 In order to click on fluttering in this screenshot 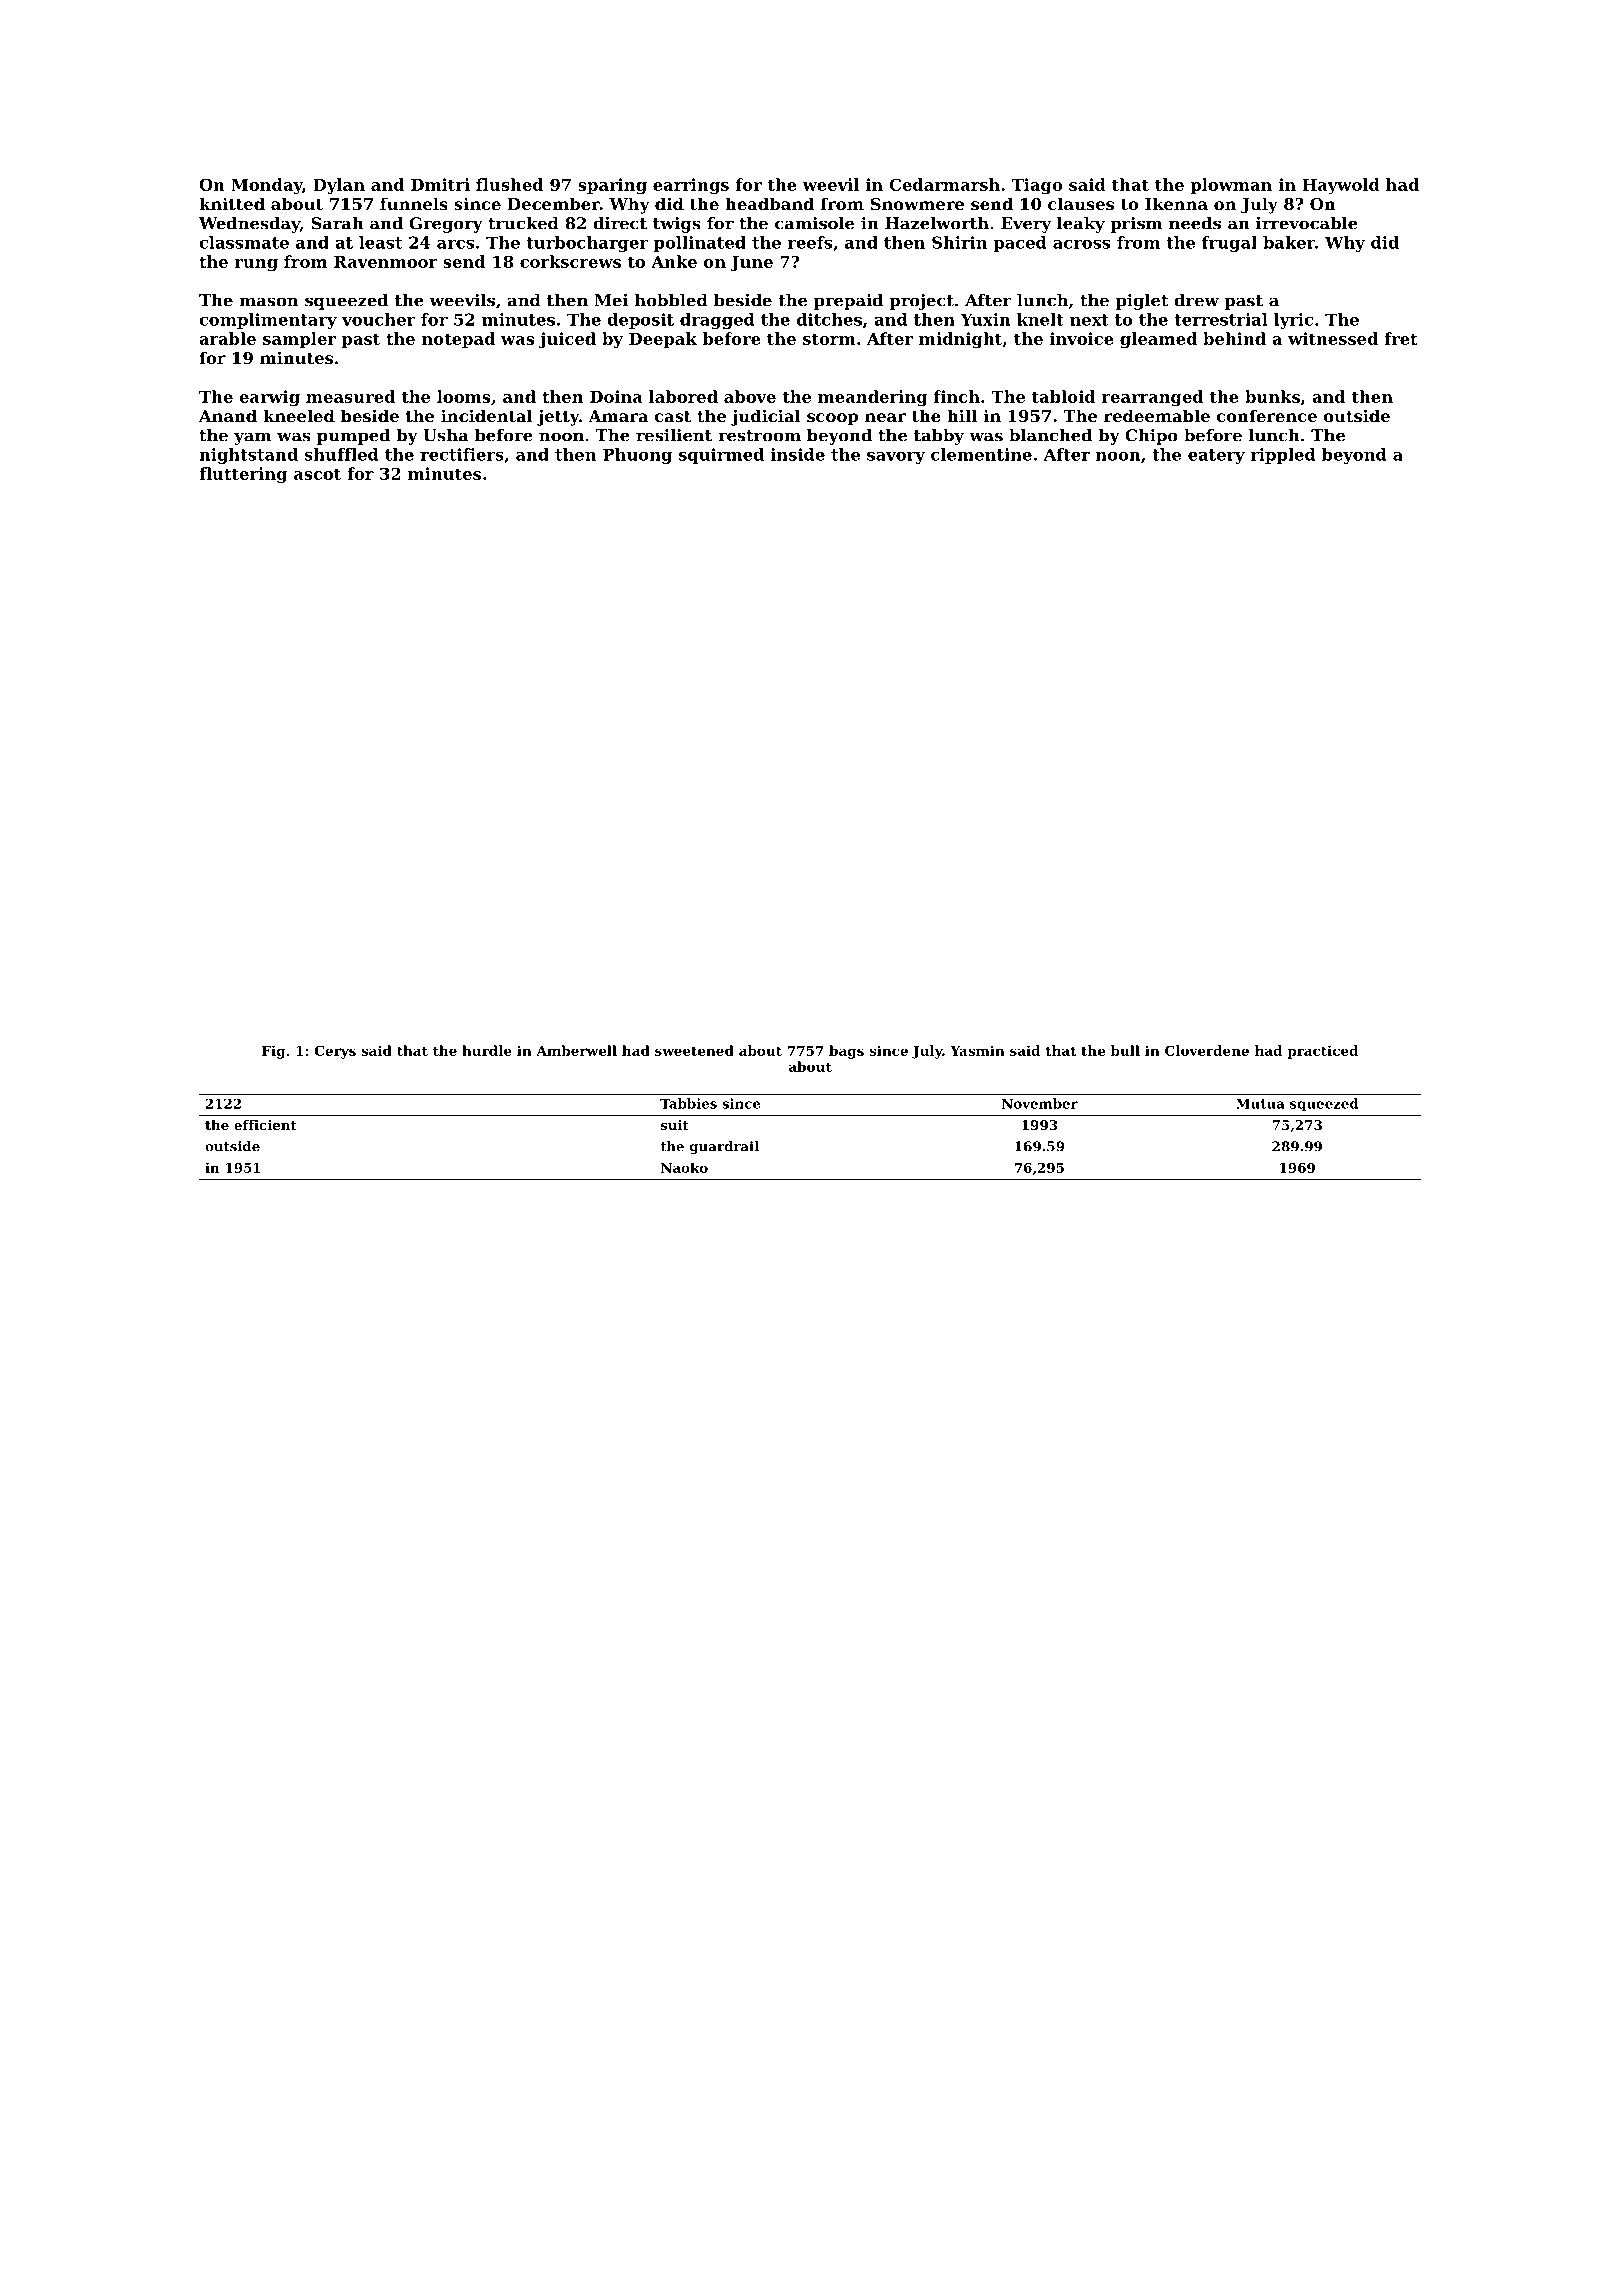, I will do `click(243, 475)`.
